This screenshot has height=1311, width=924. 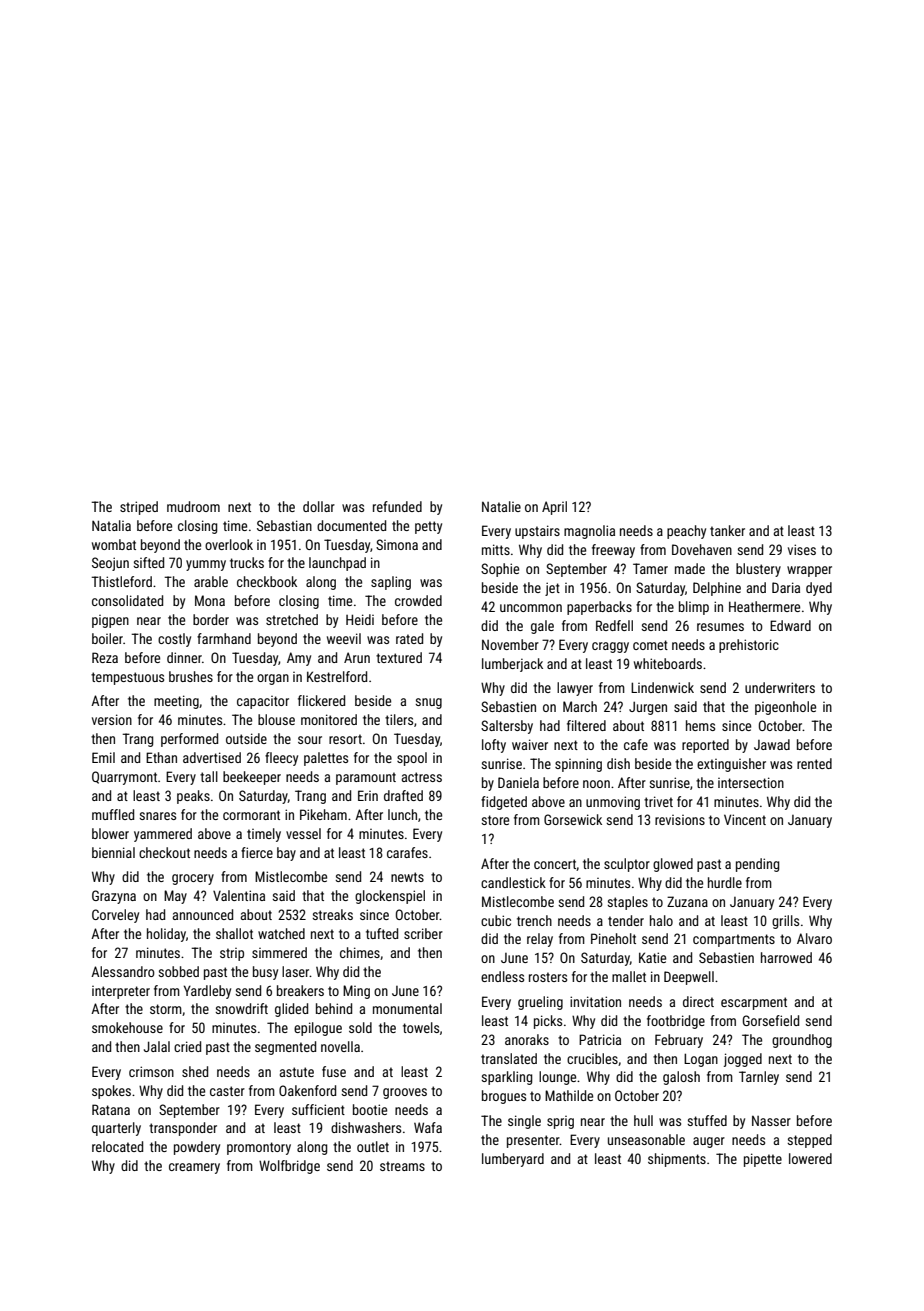 What do you see at coordinates (281, 759) in the screenshot?
I see `fleecy` at bounding box center [281, 759].
